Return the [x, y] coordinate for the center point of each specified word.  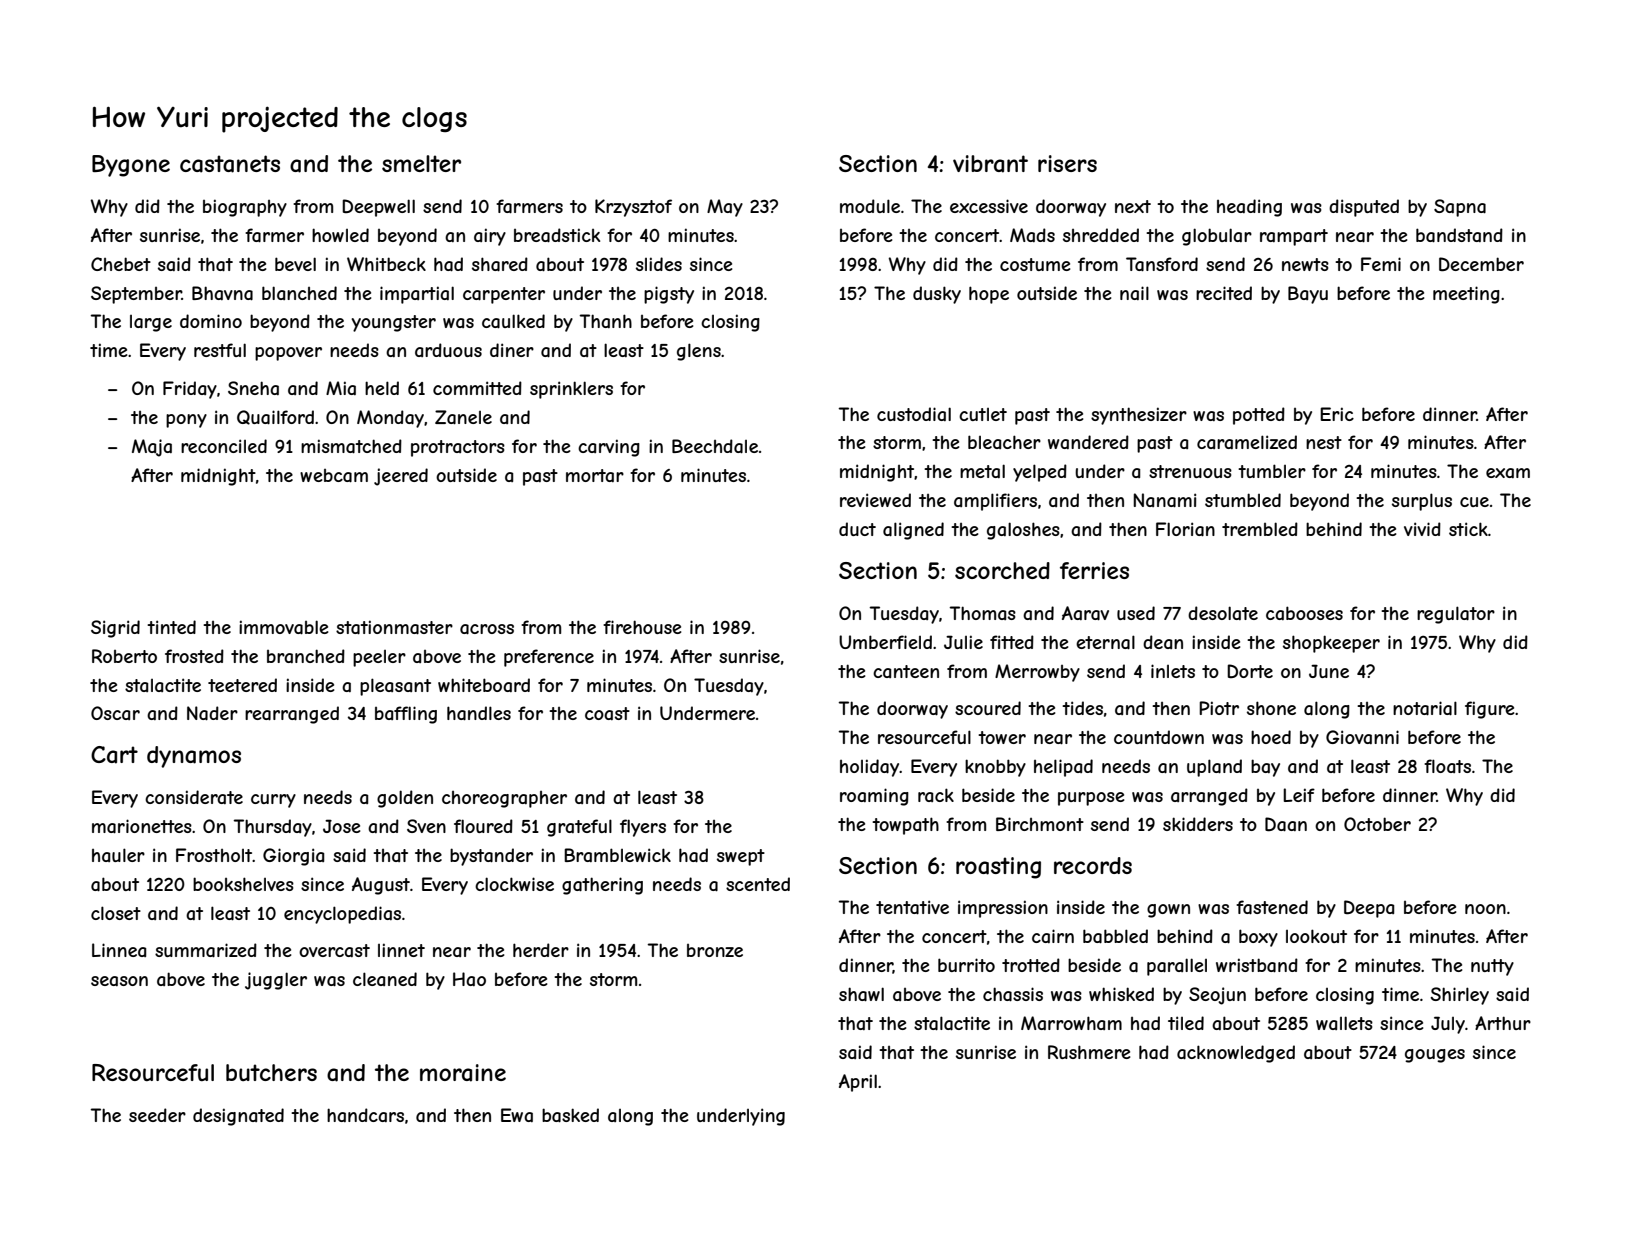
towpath [905, 826]
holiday [870, 768]
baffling [406, 715]
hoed [1271, 737]
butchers [271, 1072]
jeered [401, 477]
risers [1067, 163]
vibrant [990, 164]
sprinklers [571, 390]
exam [1508, 473]
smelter [421, 163]
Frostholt [214, 855]
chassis [1013, 994]
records [1093, 865]
